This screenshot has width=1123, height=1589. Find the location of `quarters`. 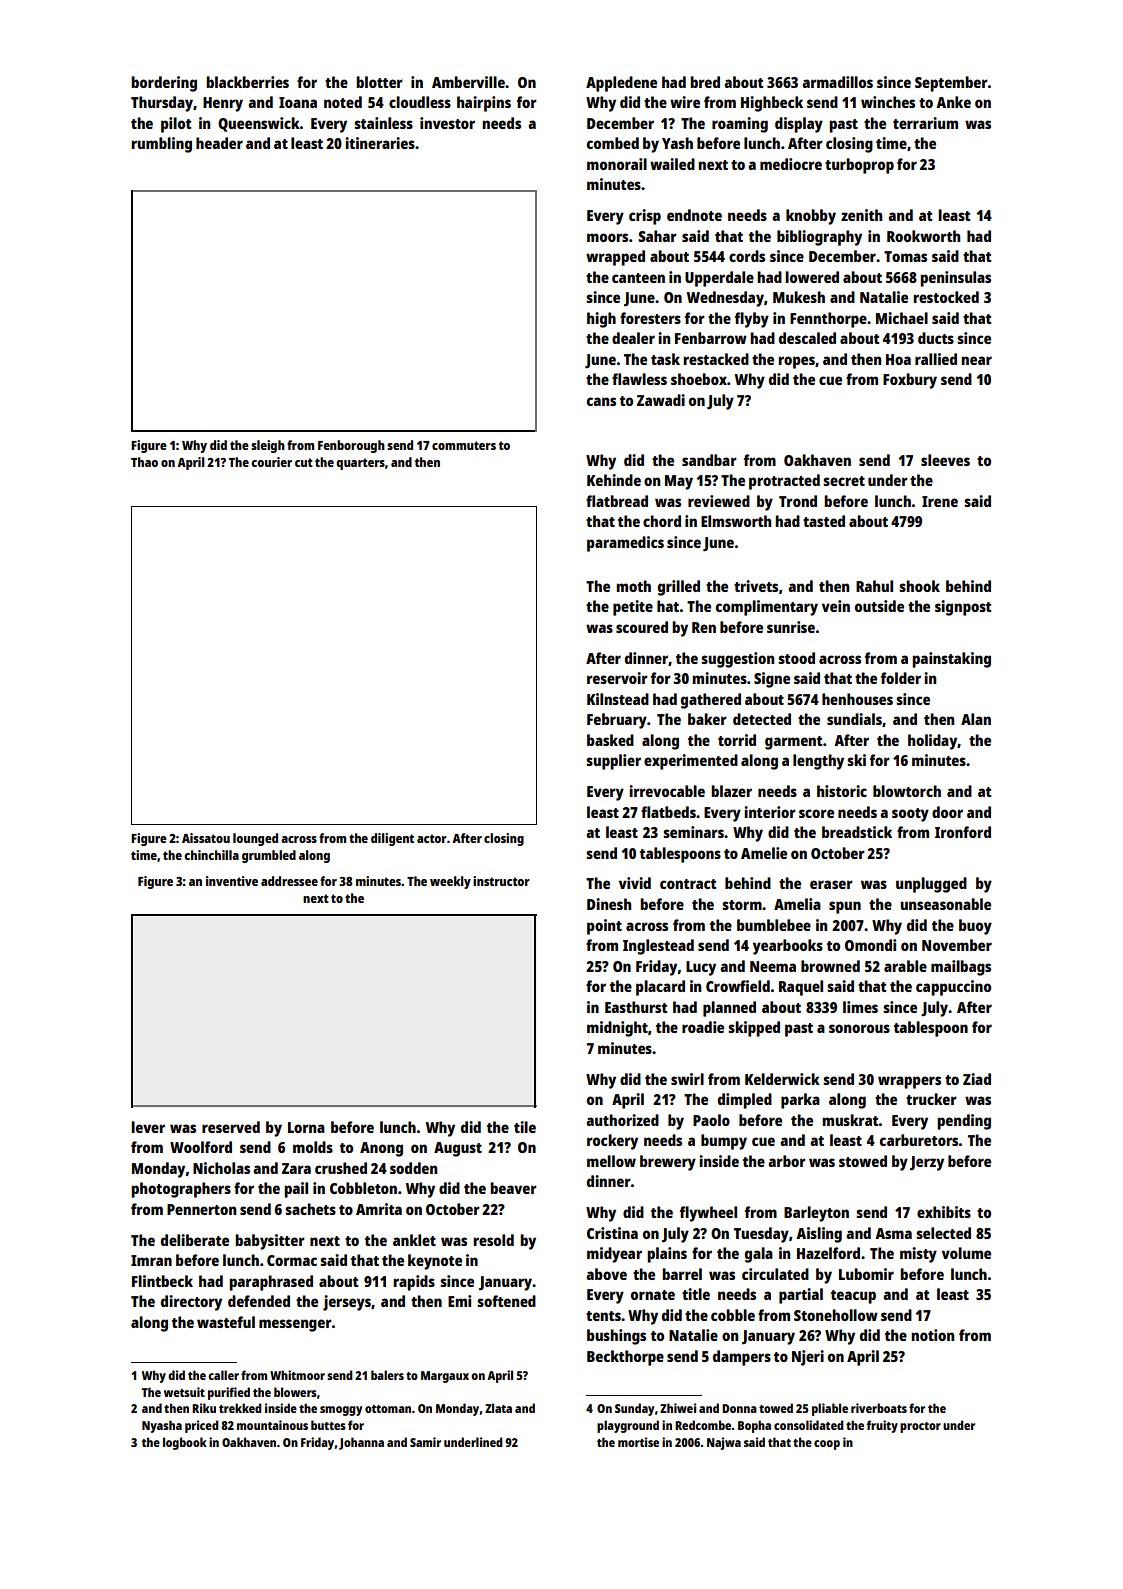

quarters is located at coordinates (360, 464).
